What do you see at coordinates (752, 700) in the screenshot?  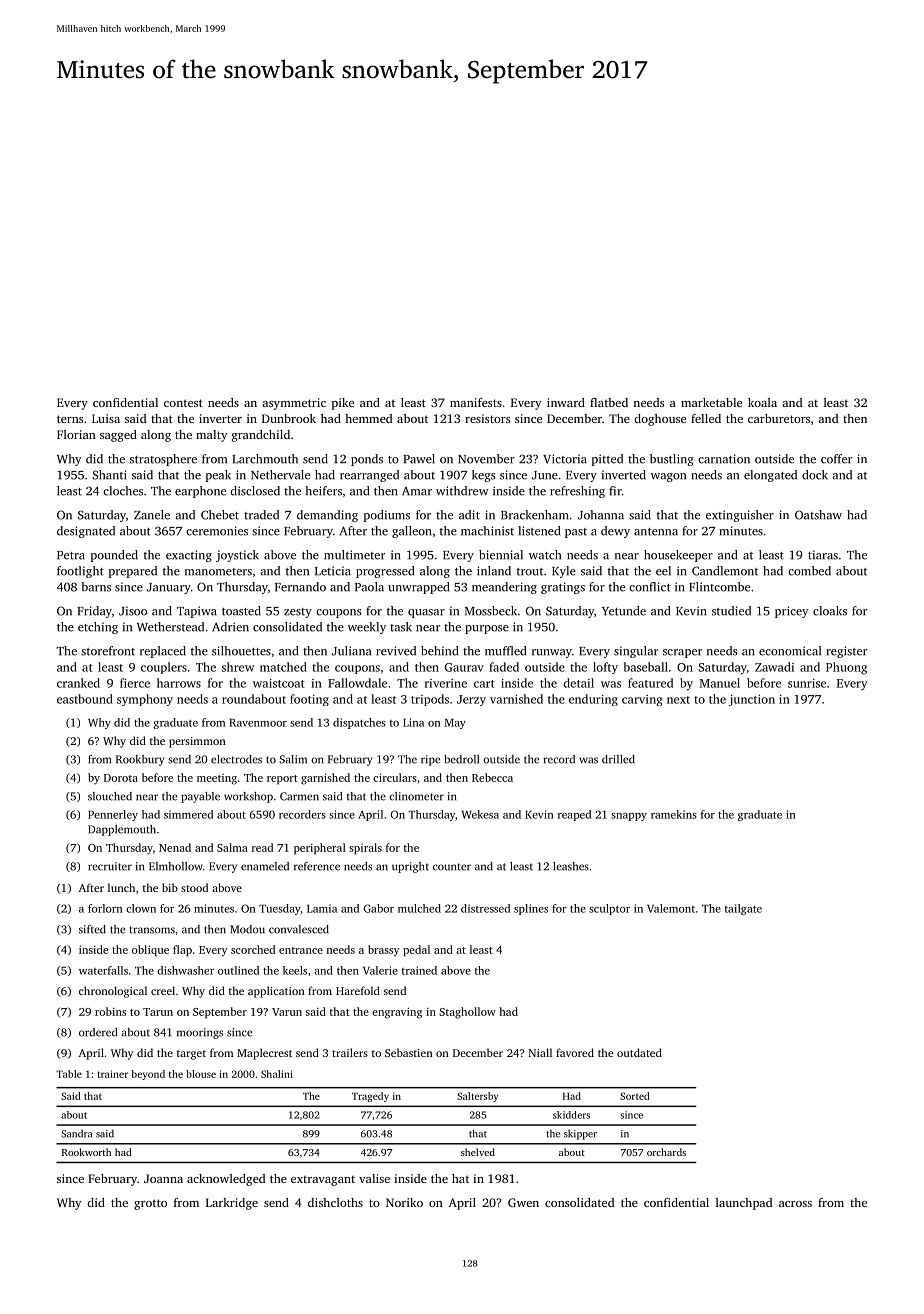 I see `junction` at bounding box center [752, 700].
